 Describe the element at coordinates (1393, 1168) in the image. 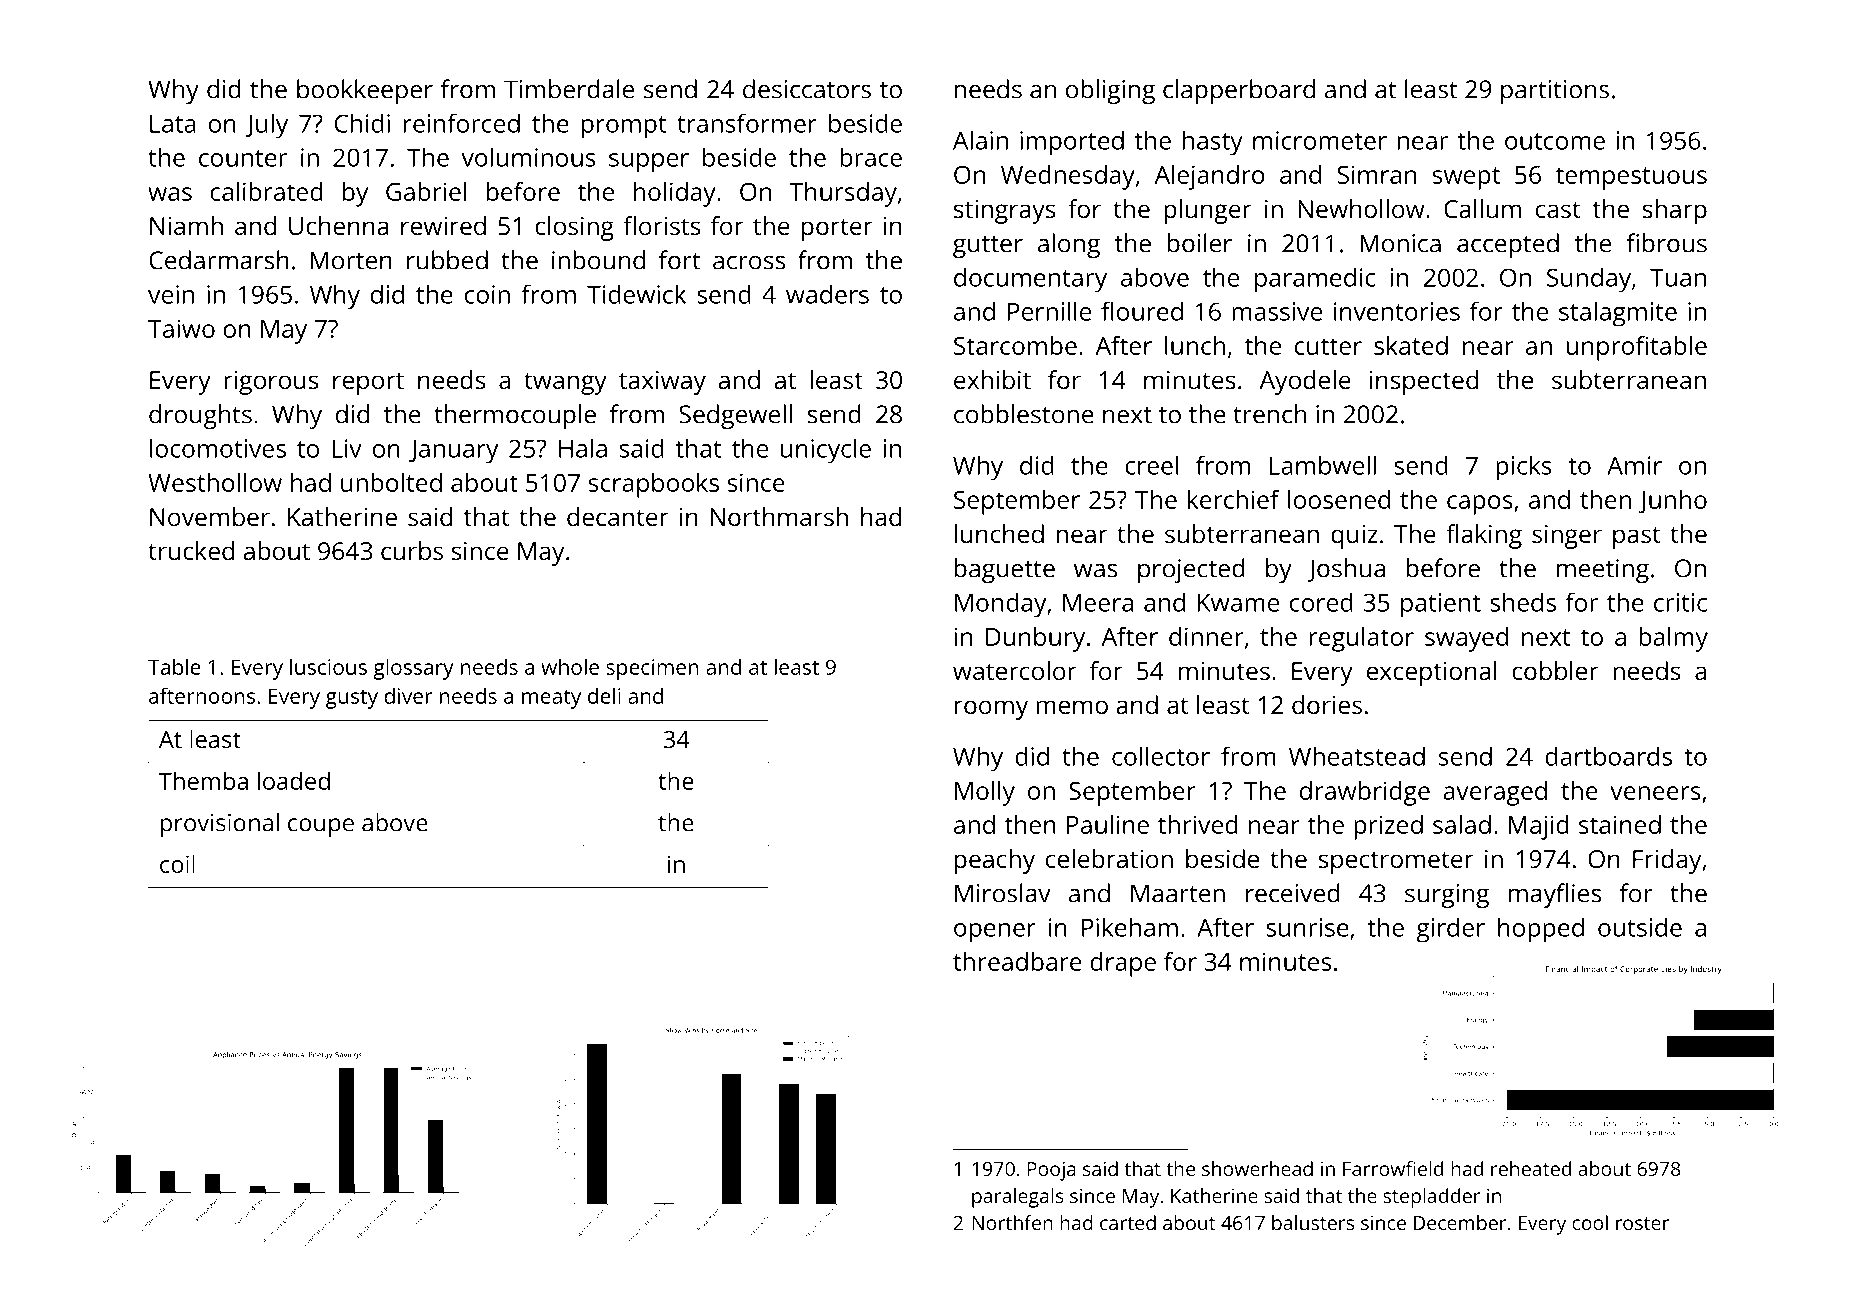

I see `Farrowfield` at that location.
